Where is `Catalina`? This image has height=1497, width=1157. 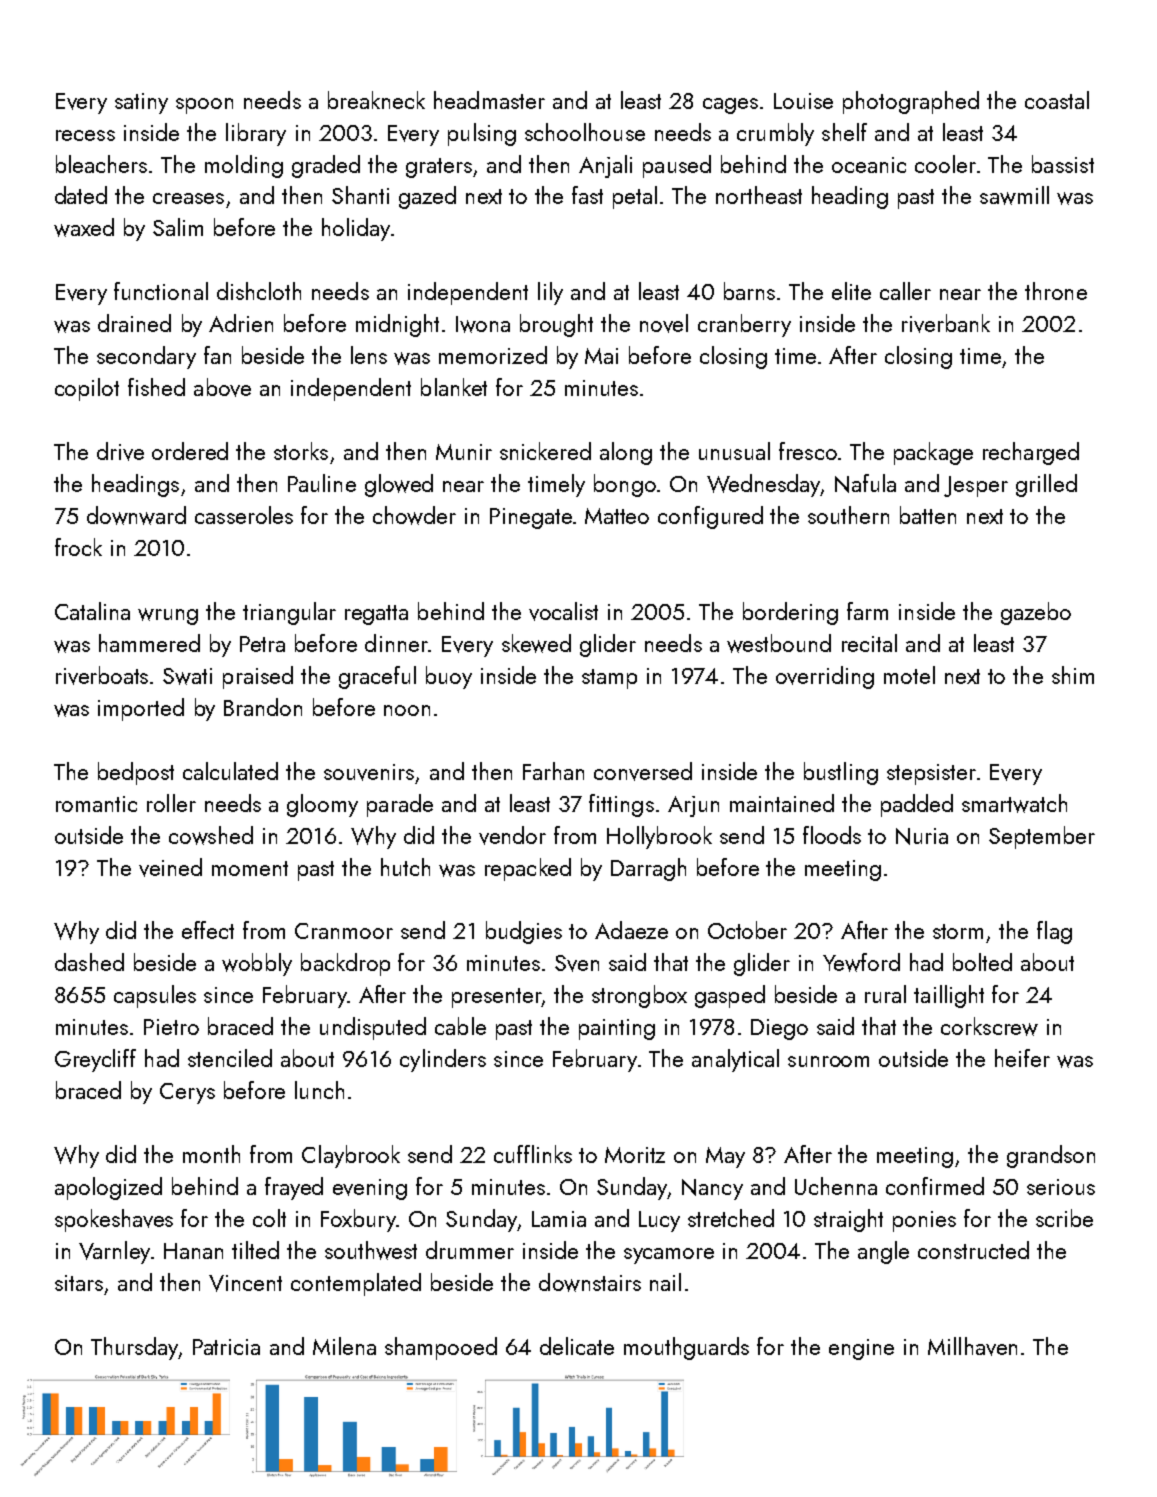 Catalina is located at coordinates (92, 611).
